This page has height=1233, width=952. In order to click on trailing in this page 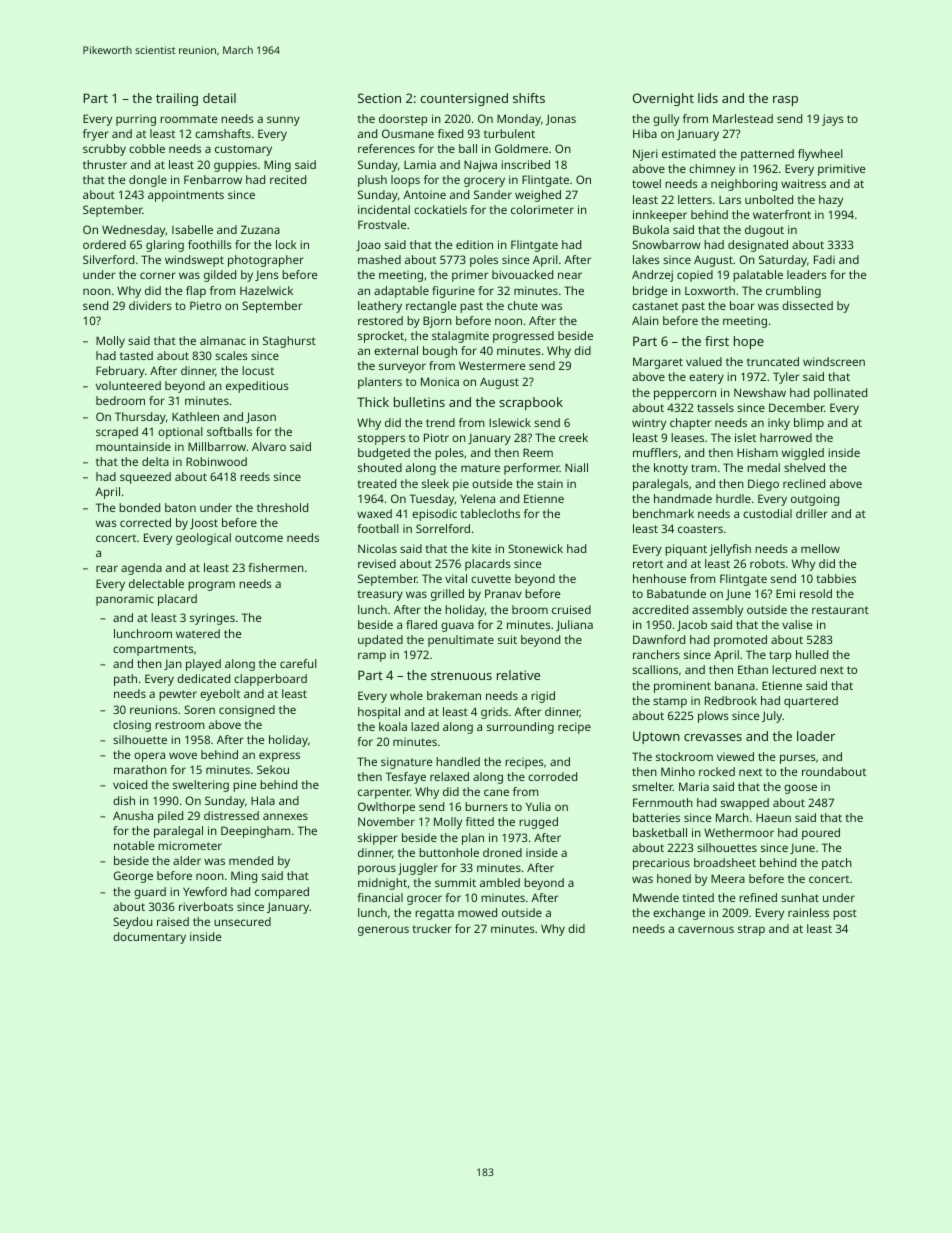, I will do `click(177, 99)`.
